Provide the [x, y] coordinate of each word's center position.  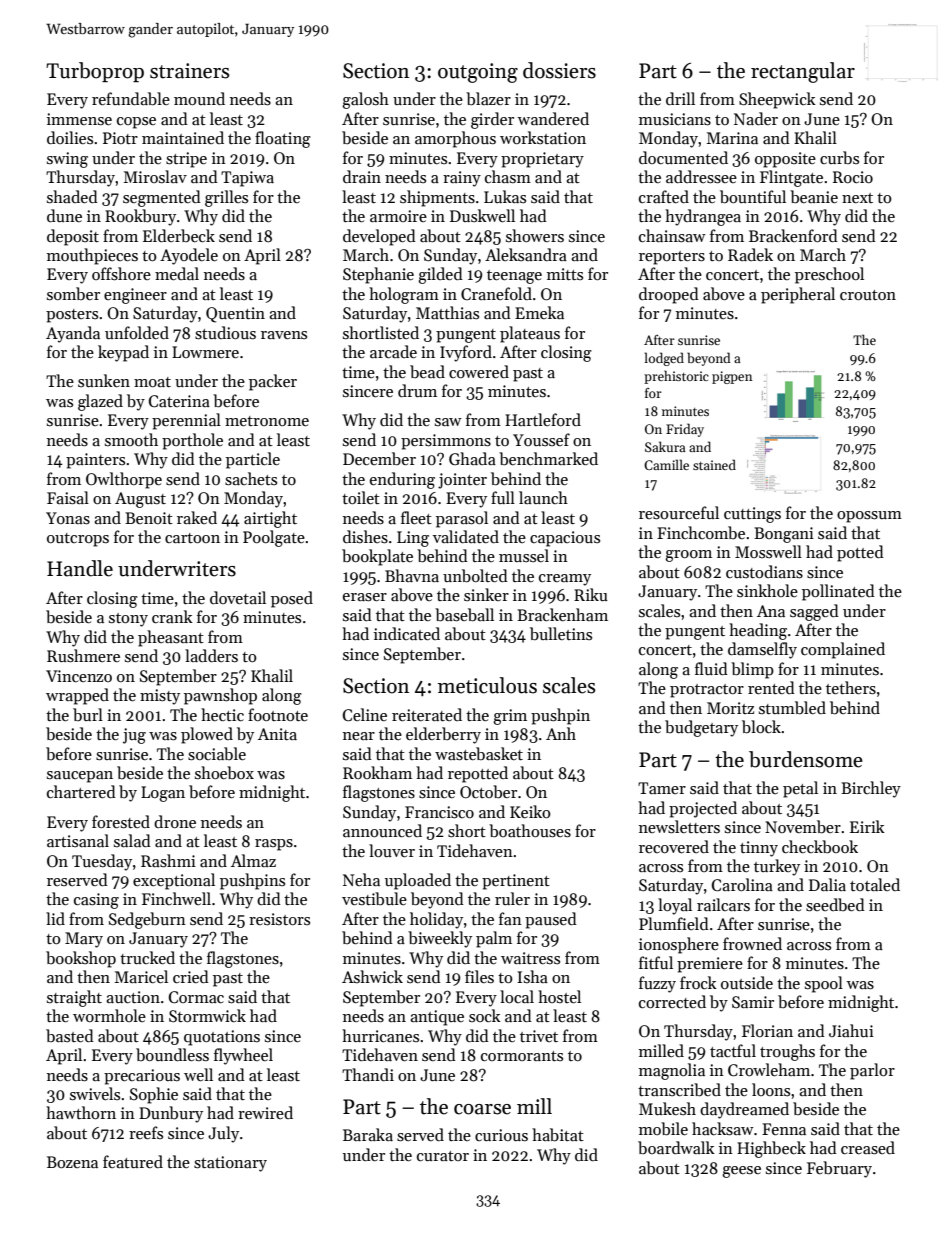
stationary [230, 1164]
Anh [561, 733]
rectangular [803, 72]
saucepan [80, 777]
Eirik [867, 826]
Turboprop [95, 72]
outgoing [478, 73]
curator [443, 1156]
